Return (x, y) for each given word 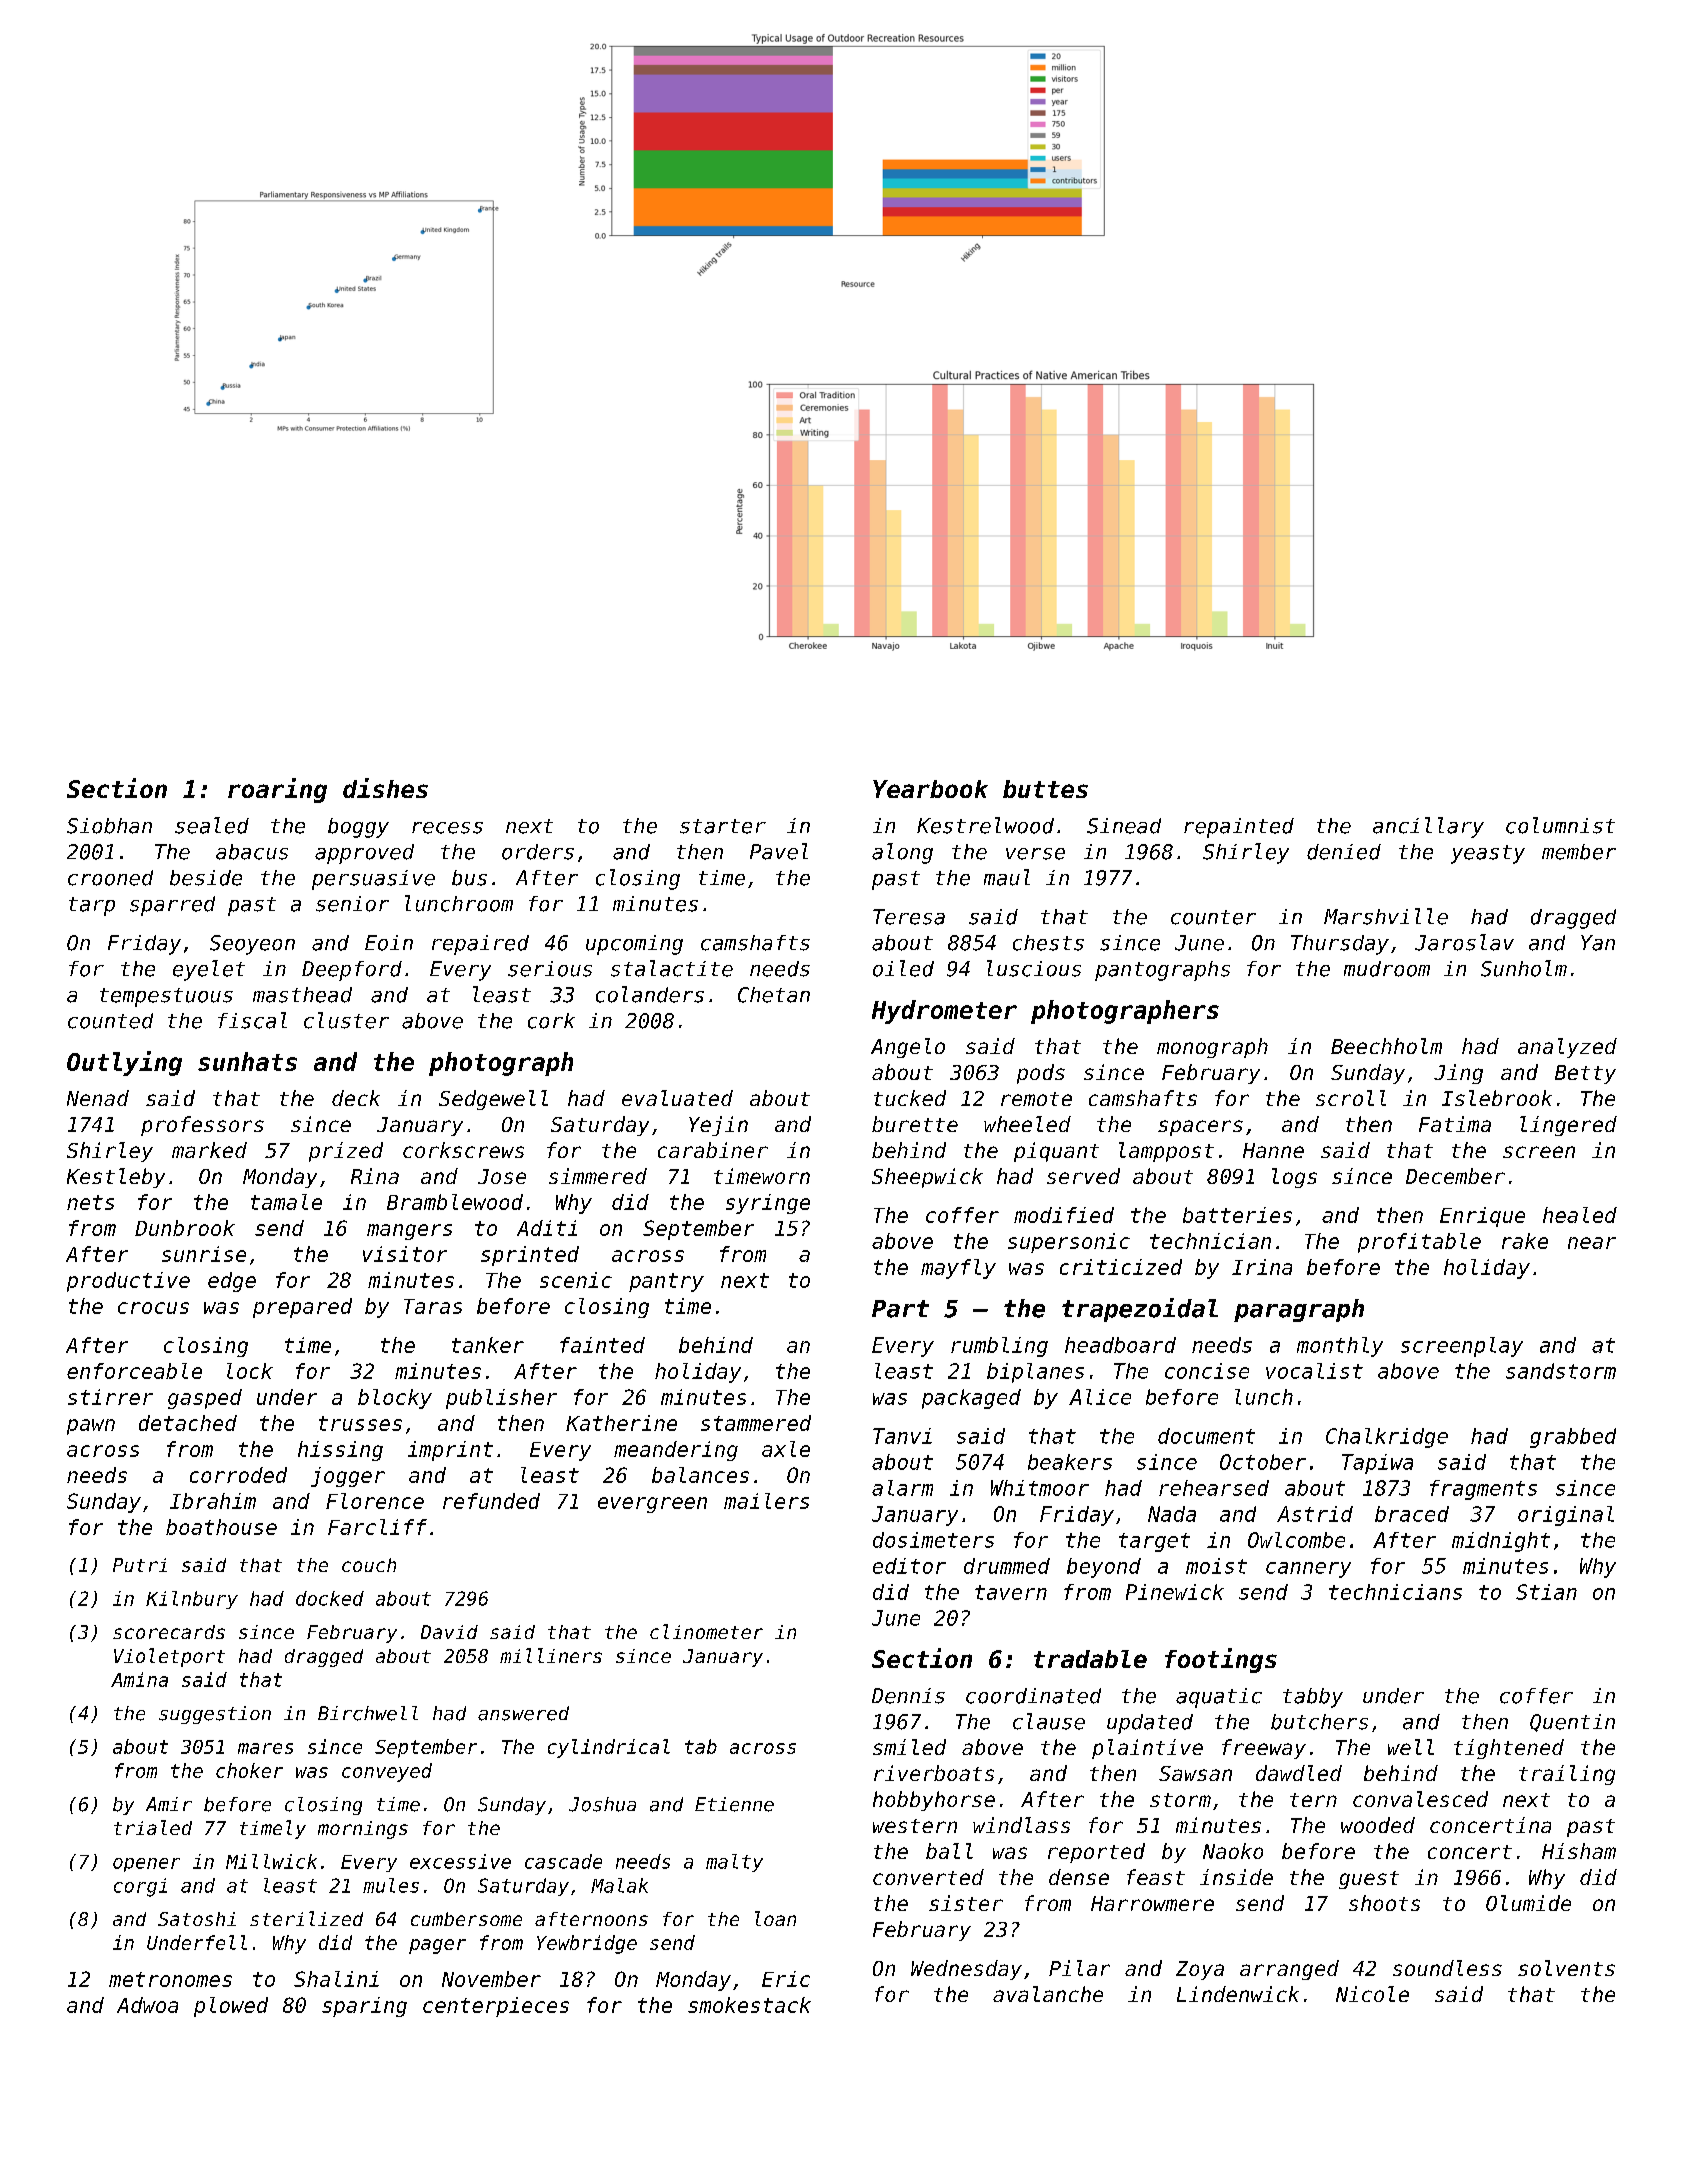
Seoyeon (252, 945)
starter (723, 826)
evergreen (652, 1505)
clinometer (706, 1631)
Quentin (1572, 1723)
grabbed (1573, 1438)
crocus (153, 1308)
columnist (1560, 825)
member (1579, 852)
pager (437, 1946)
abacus (252, 852)
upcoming (634, 945)
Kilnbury (192, 1600)
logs (1294, 1178)
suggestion (215, 1715)
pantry (666, 1282)
